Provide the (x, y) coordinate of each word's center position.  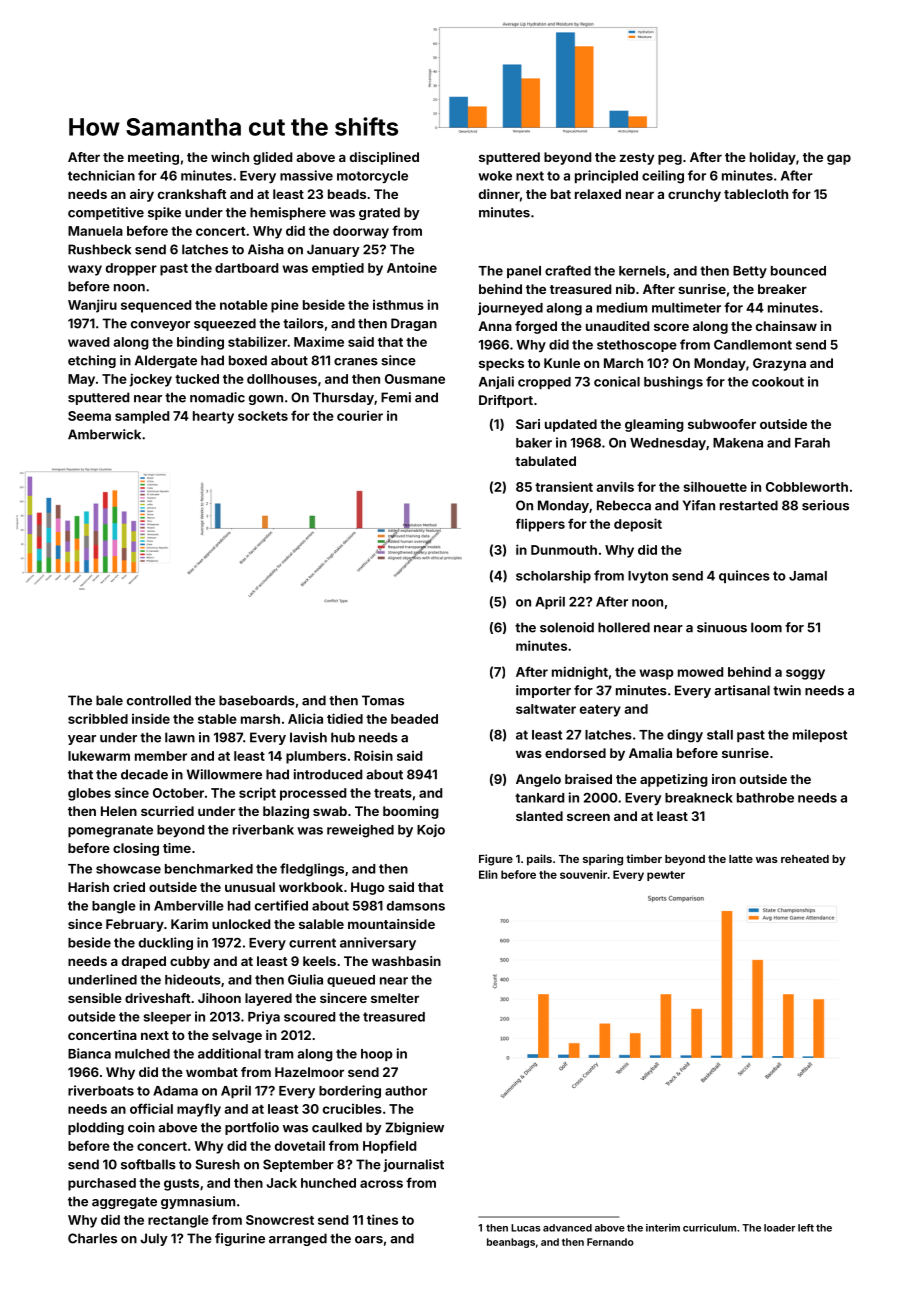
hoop (377, 1055)
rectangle (178, 1221)
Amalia (650, 753)
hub (343, 737)
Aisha (266, 249)
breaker (782, 289)
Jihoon (219, 998)
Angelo (538, 780)
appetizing (674, 780)
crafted (568, 270)
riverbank (263, 829)
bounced (798, 271)
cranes (356, 362)
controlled (159, 700)
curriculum (709, 1228)
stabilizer (257, 341)
